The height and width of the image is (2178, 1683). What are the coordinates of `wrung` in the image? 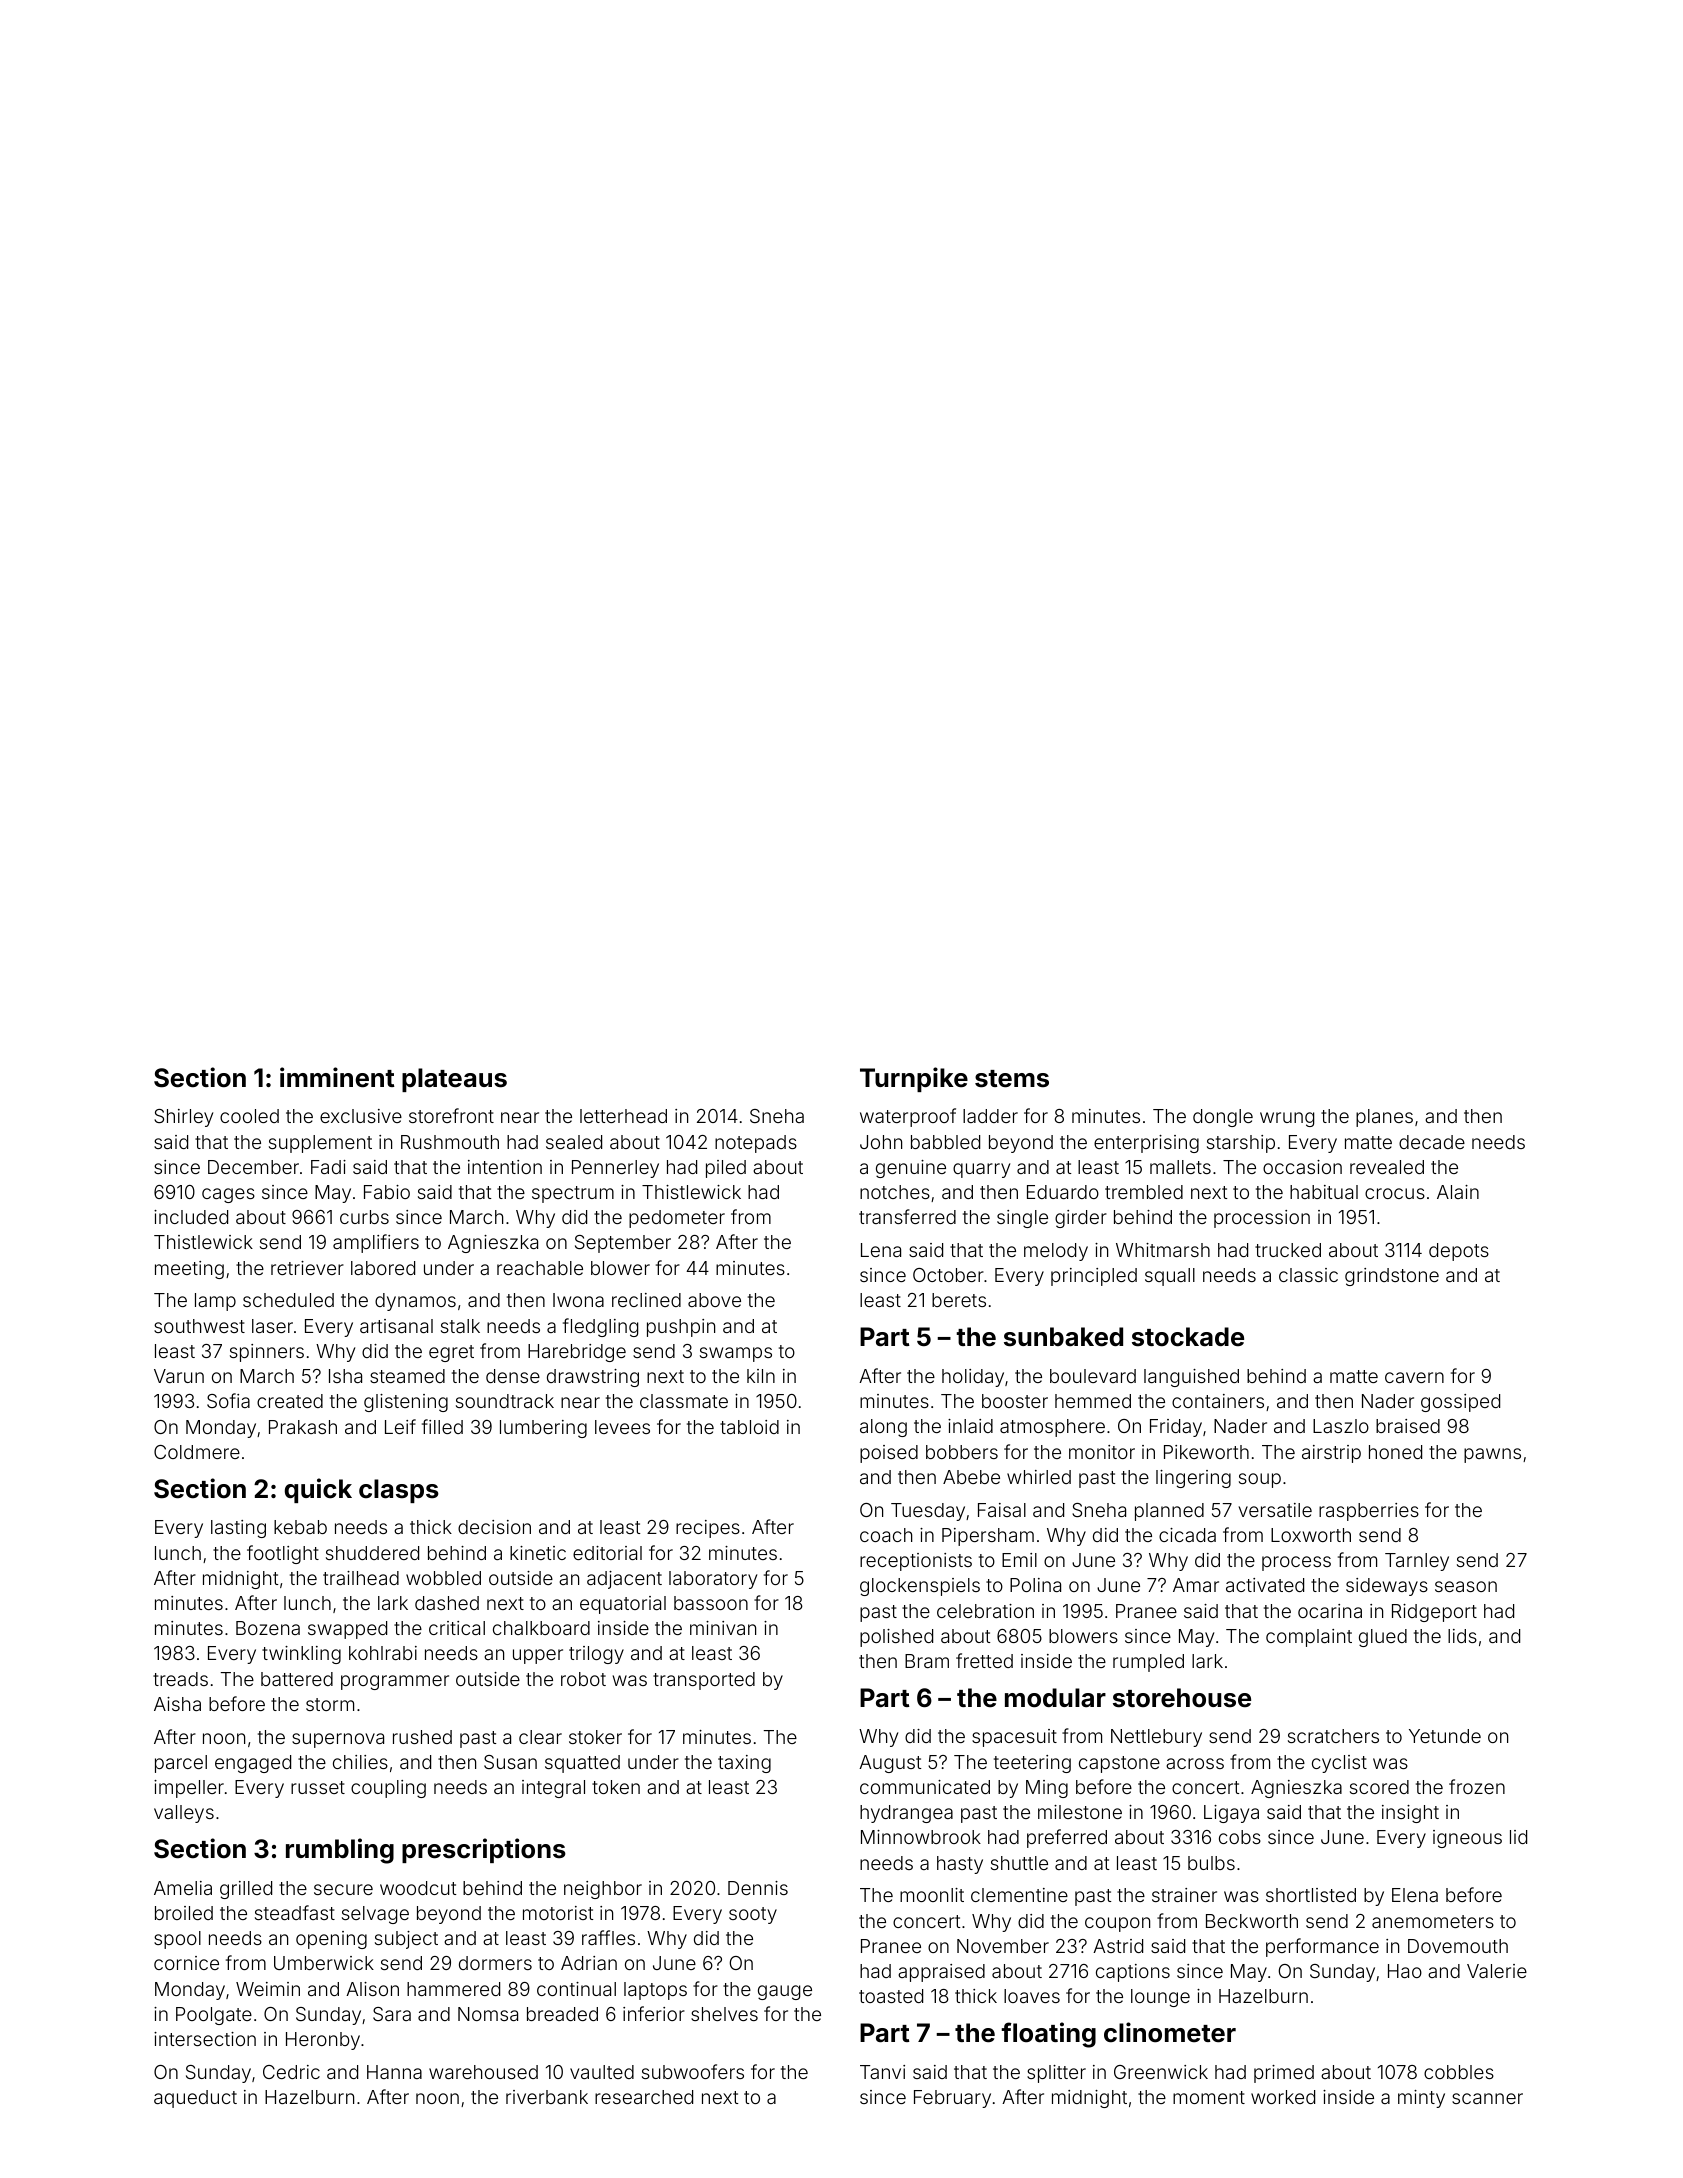 It's located at (1287, 1119).
